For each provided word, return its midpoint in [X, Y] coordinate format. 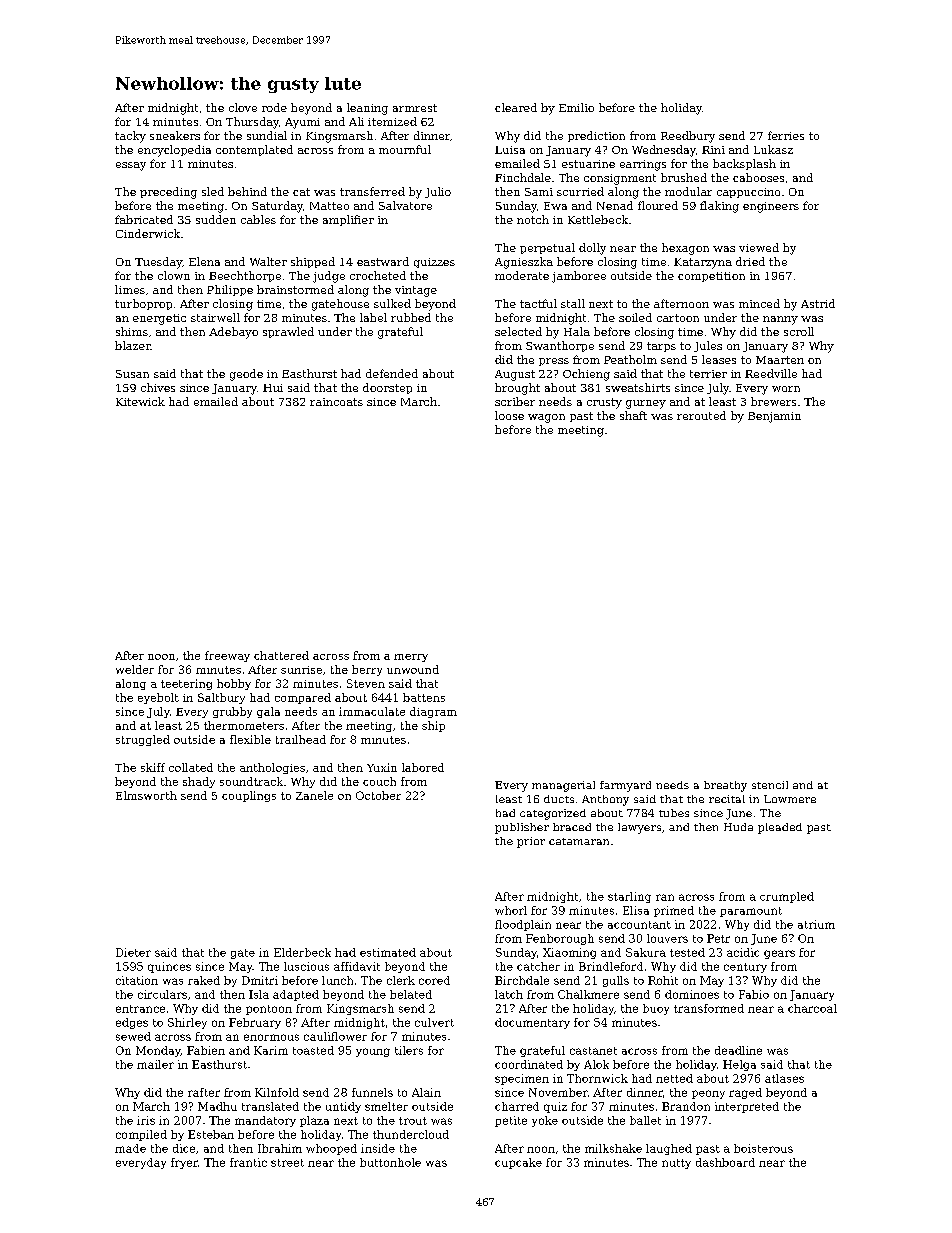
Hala [577, 331]
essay [131, 166]
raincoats [336, 402]
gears [779, 954]
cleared [516, 107]
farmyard [625, 786]
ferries [786, 135]
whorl [511, 910]
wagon [546, 418]
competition [711, 277]
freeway [227, 656]
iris [146, 1120]
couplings [249, 796]
